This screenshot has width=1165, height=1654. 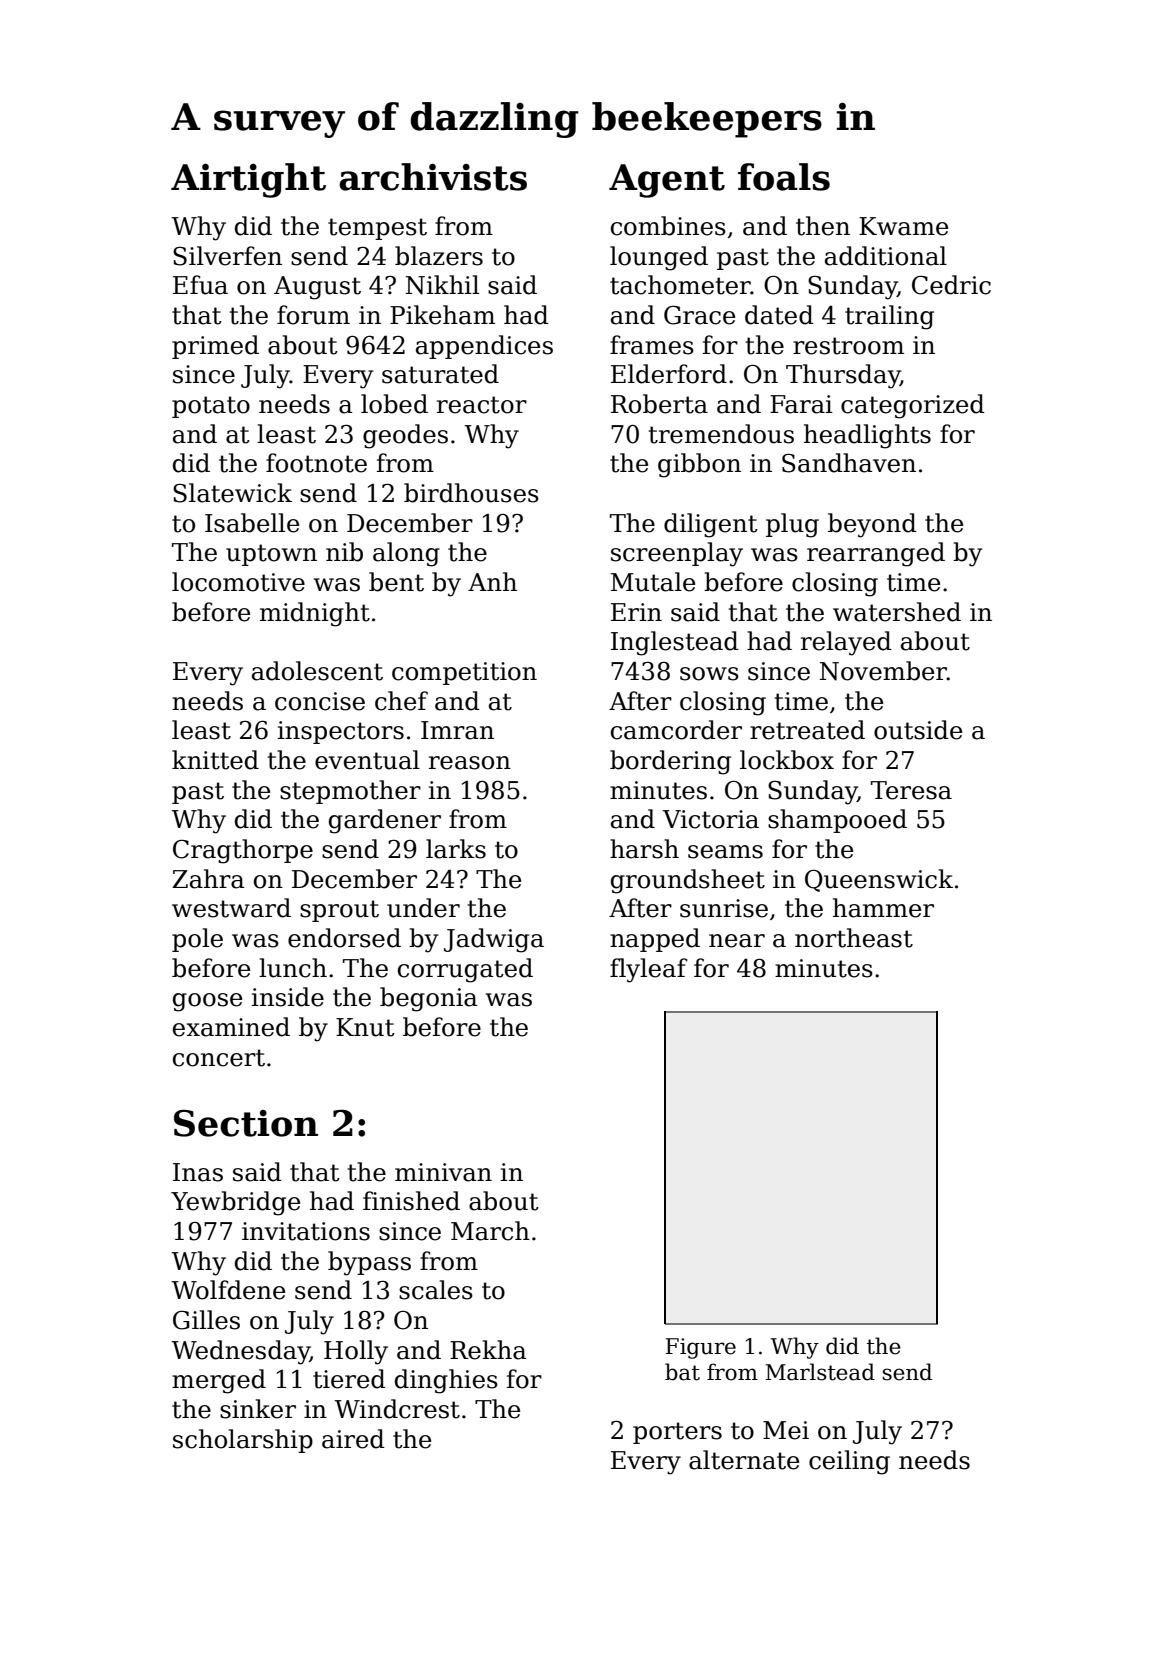 I want to click on near, so click(x=737, y=941).
